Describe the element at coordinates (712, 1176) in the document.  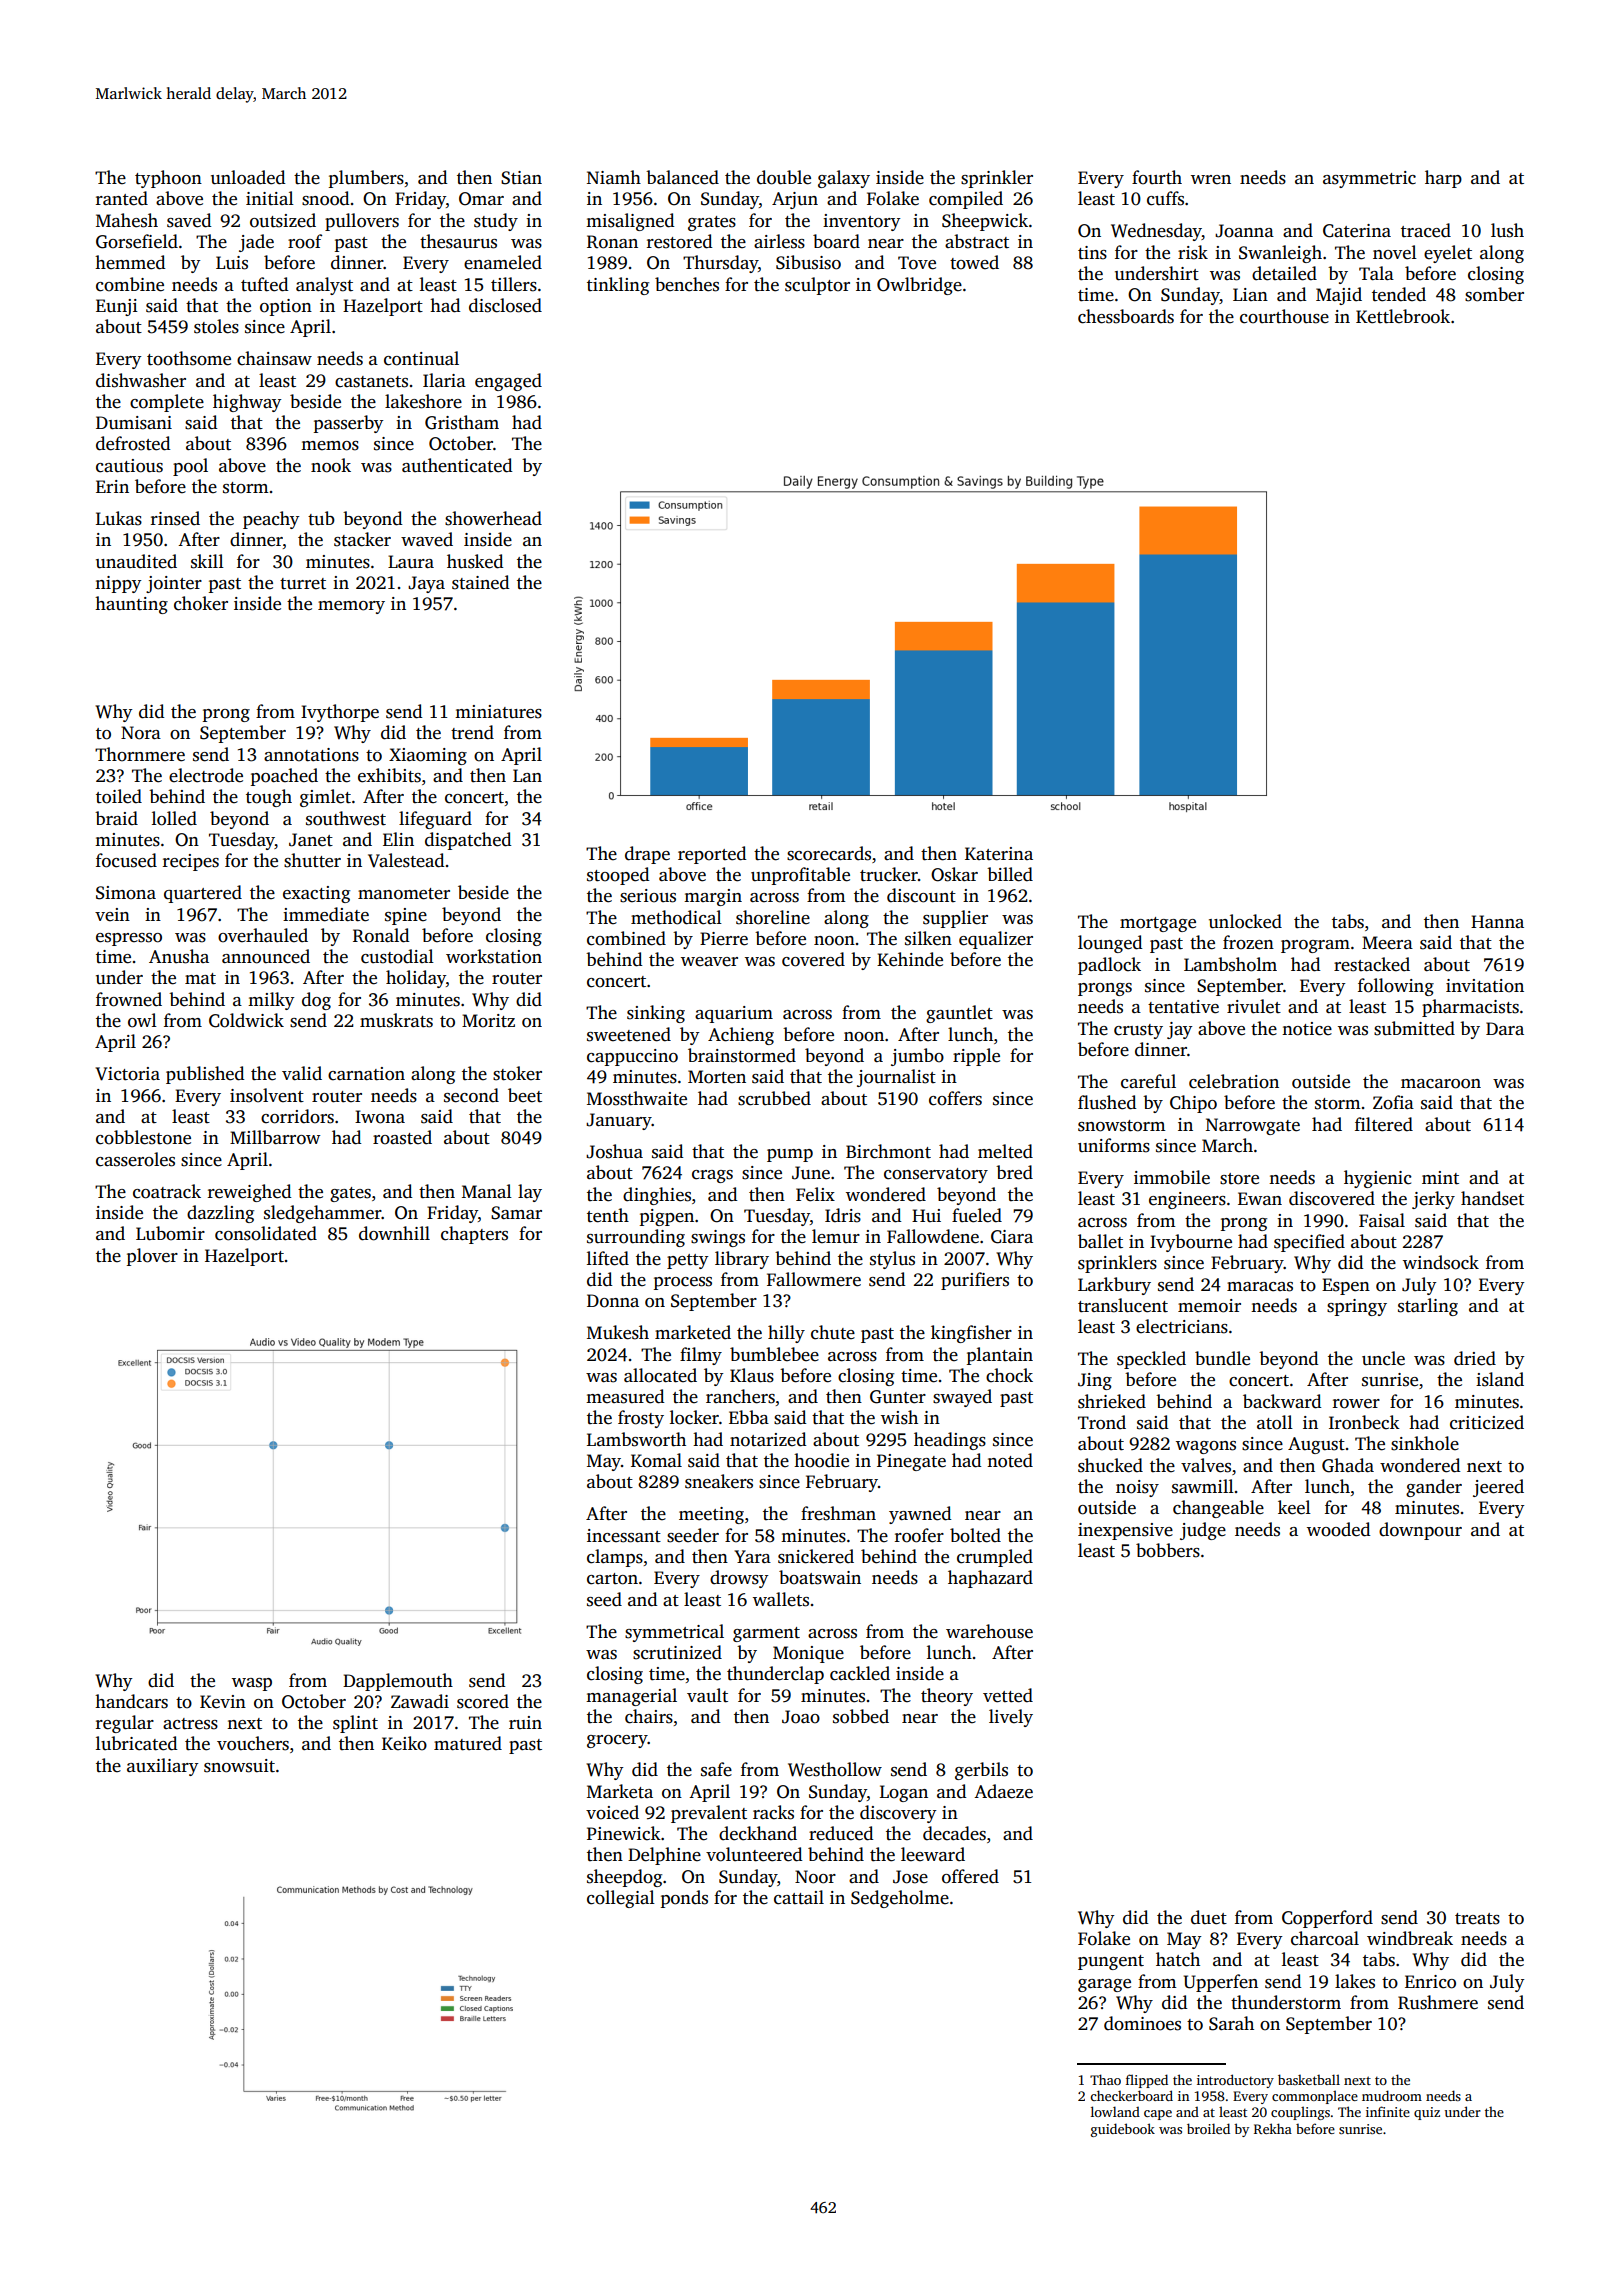
I see `crags` at that location.
